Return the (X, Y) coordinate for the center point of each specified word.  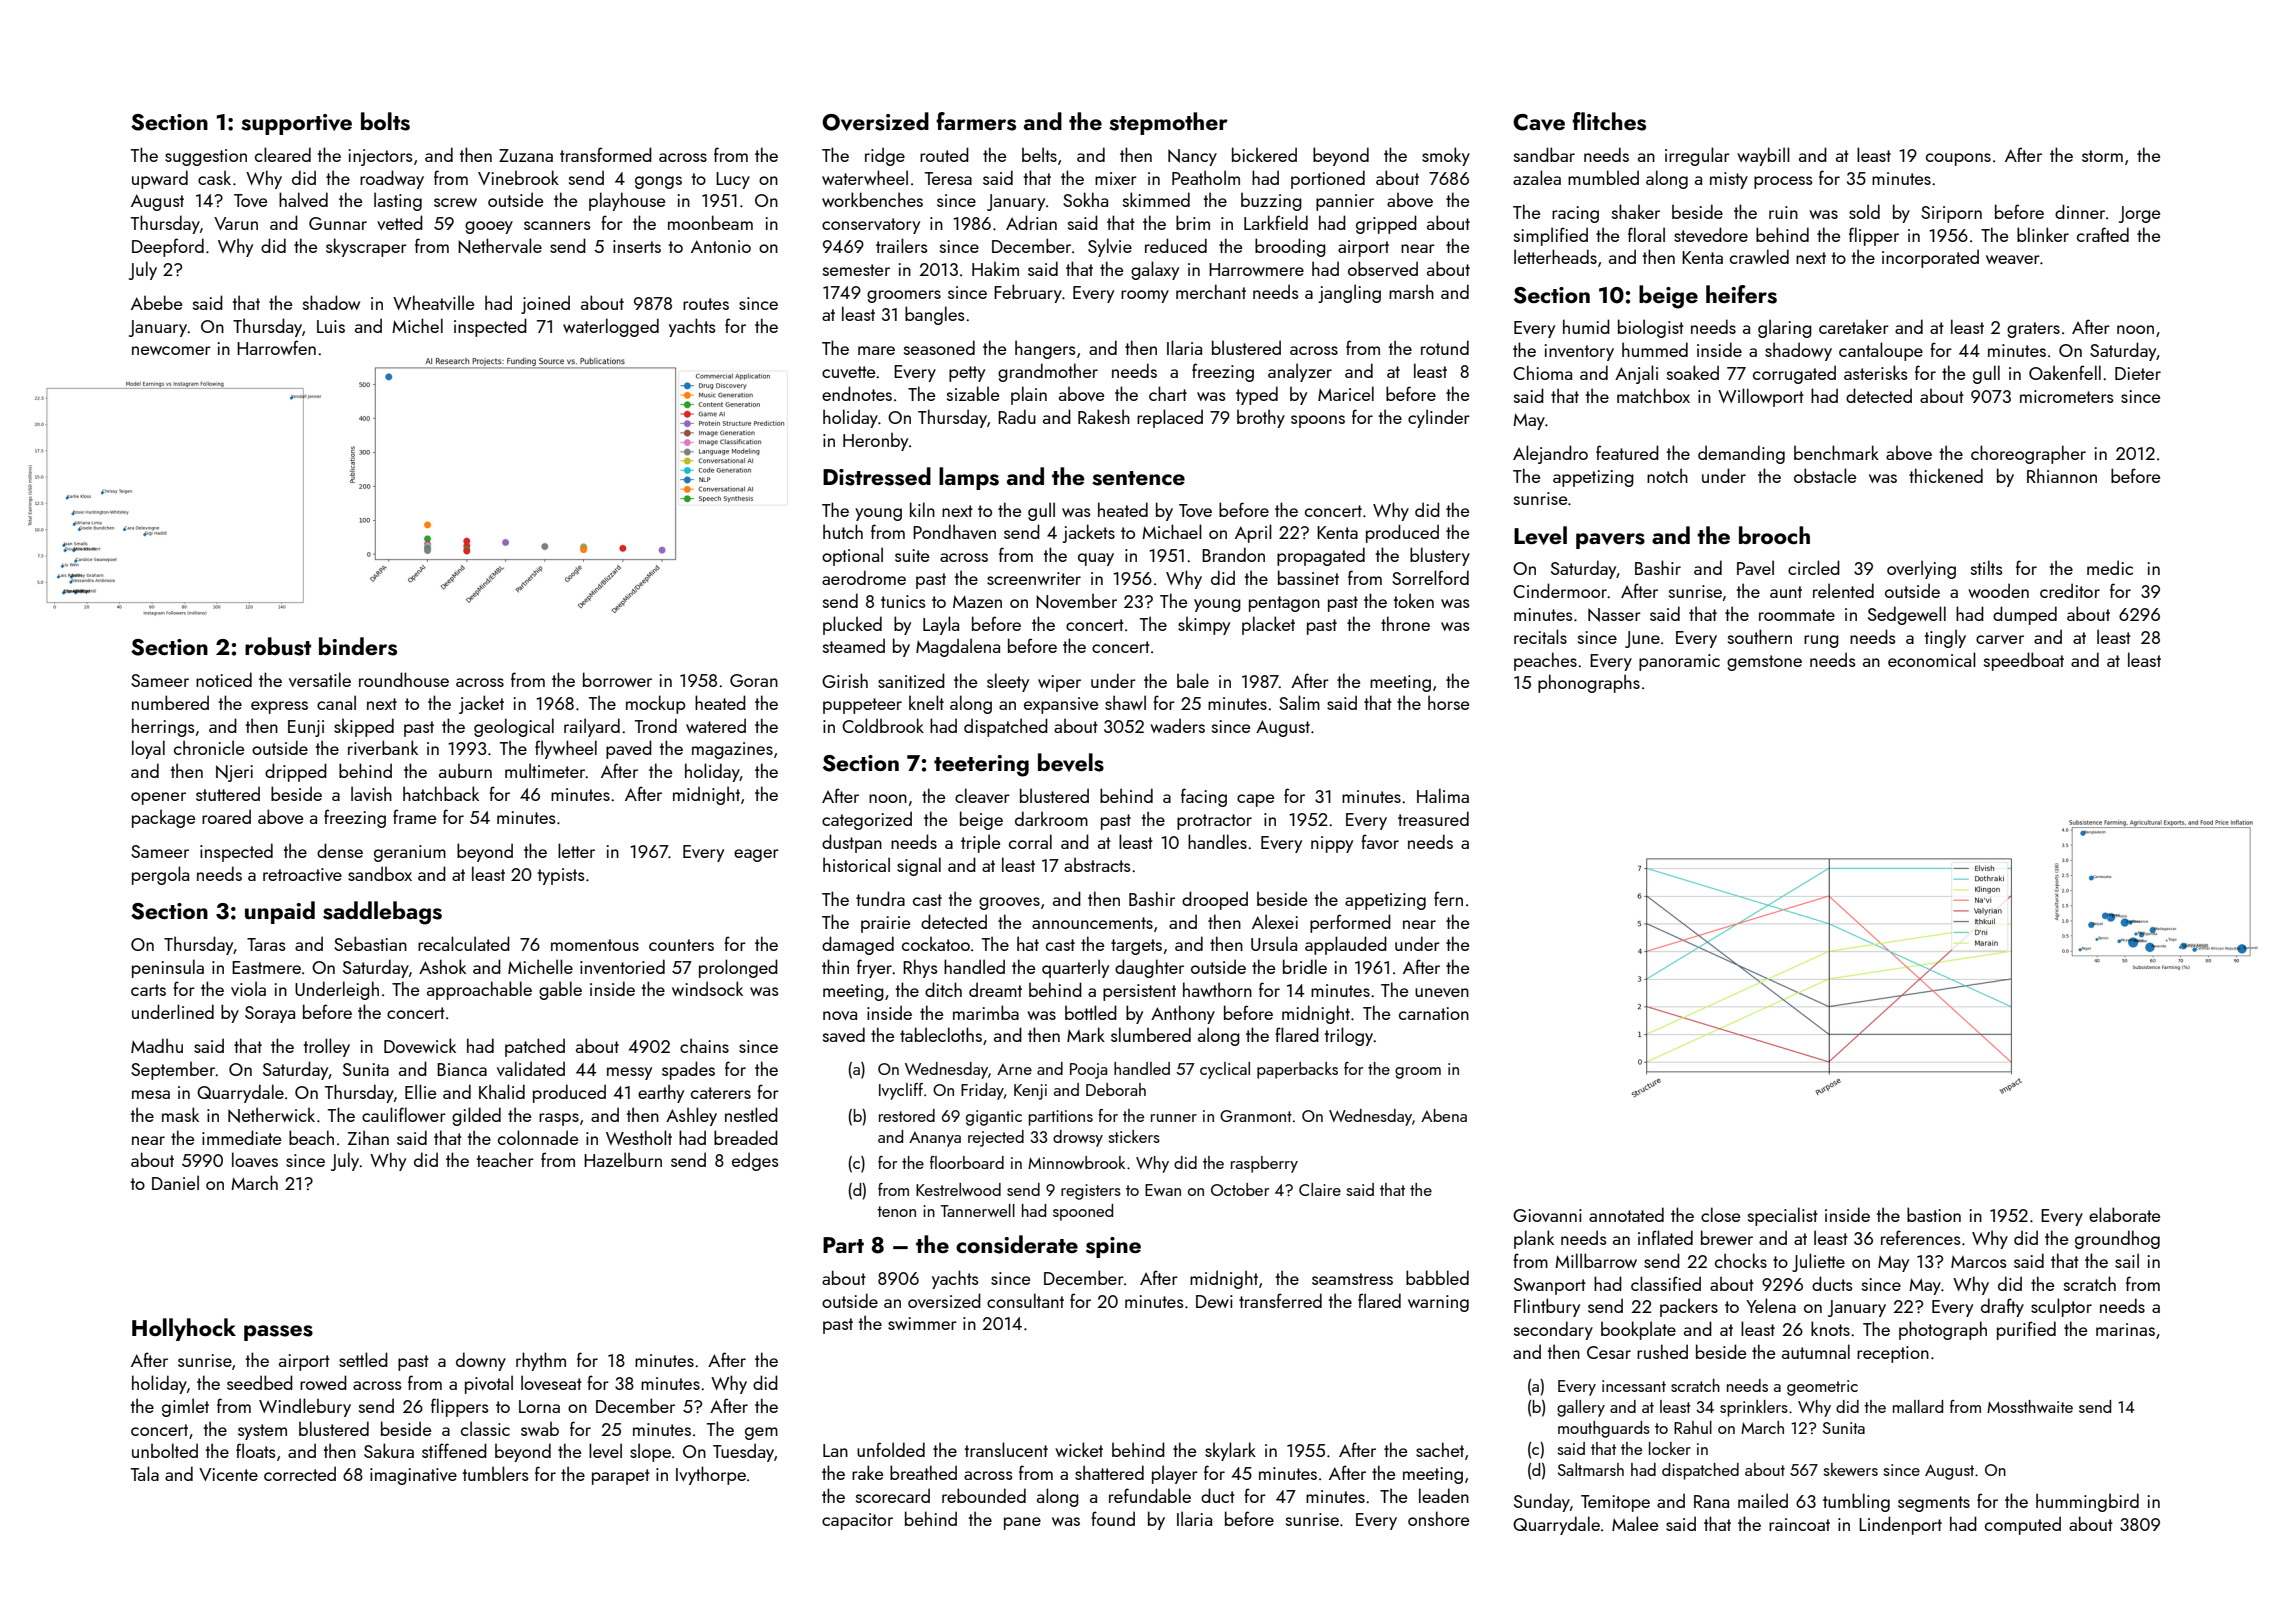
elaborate (2124, 1214)
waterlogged (611, 327)
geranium (410, 853)
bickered (1264, 154)
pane (1022, 1523)
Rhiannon (2062, 475)
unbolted (165, 1450)
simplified (1551, 236)
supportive (296, 124)
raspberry (1264, 1164)
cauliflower (404, 1114)
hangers (1045, 349)
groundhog (2117, 1239)
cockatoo (936, 943)
